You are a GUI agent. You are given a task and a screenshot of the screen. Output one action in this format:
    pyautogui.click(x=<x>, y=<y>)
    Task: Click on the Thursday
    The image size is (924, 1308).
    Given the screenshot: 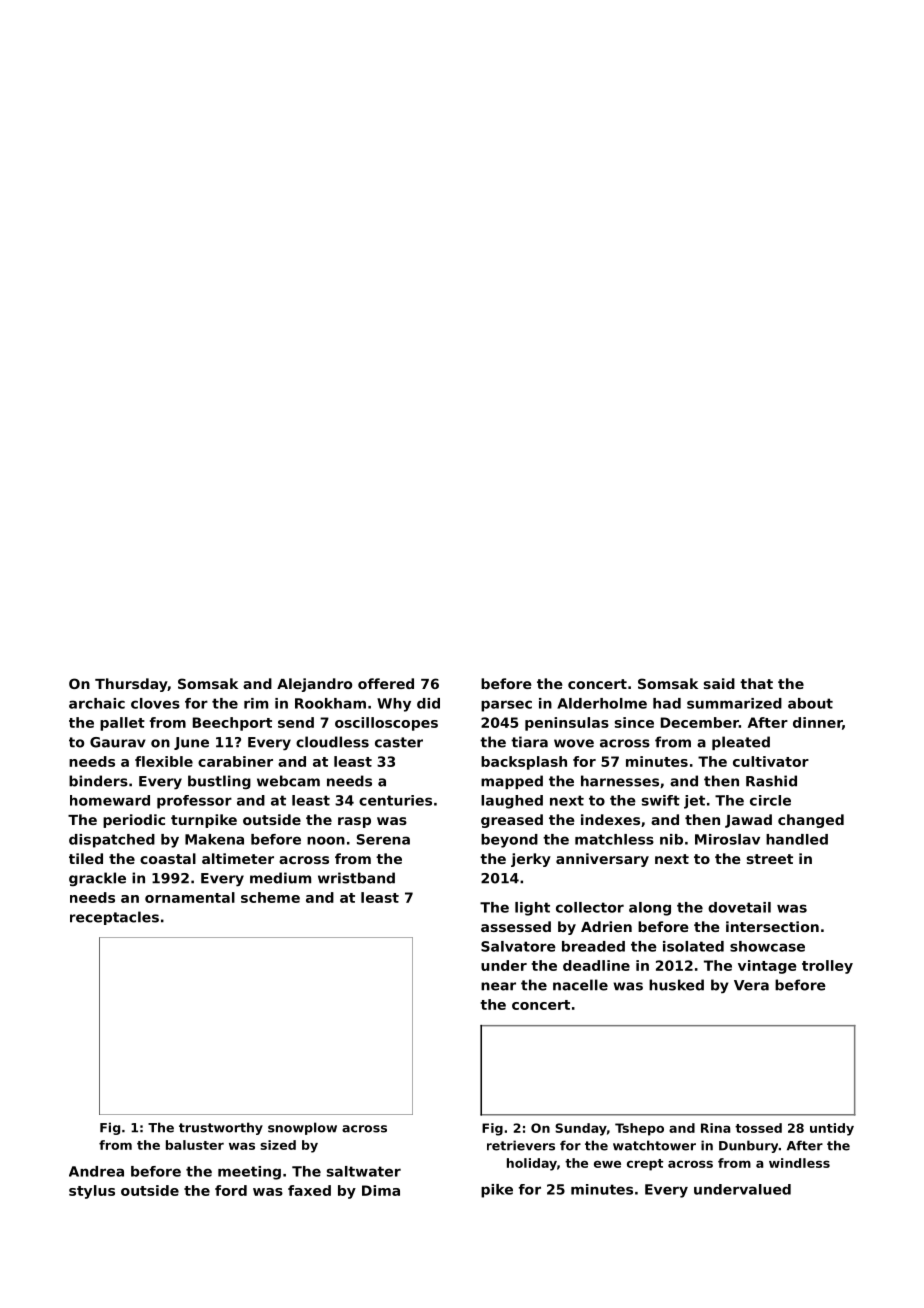 What is the action you would take?
    pyautogui.click(x=131, y=685)
